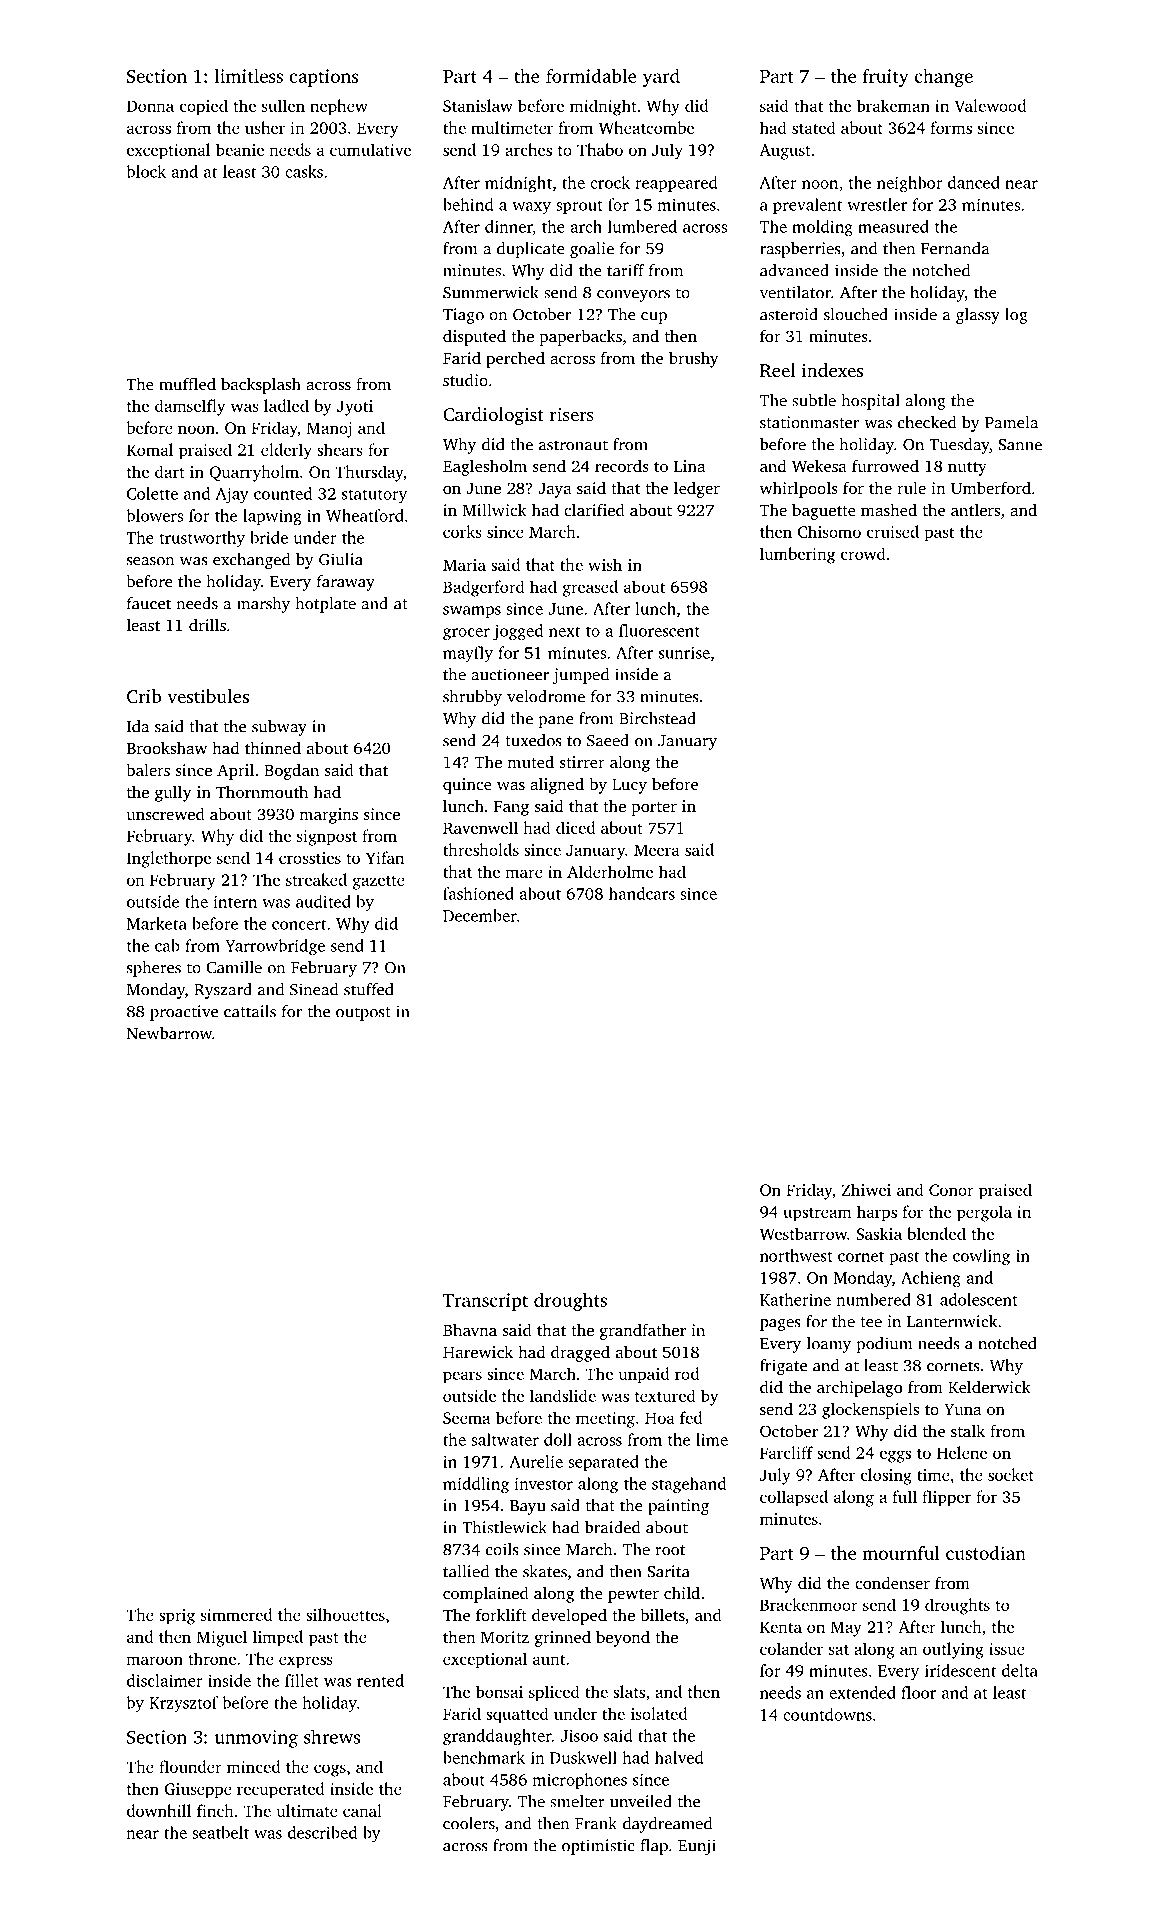  I want to click on fruity, so click(885, 78).
